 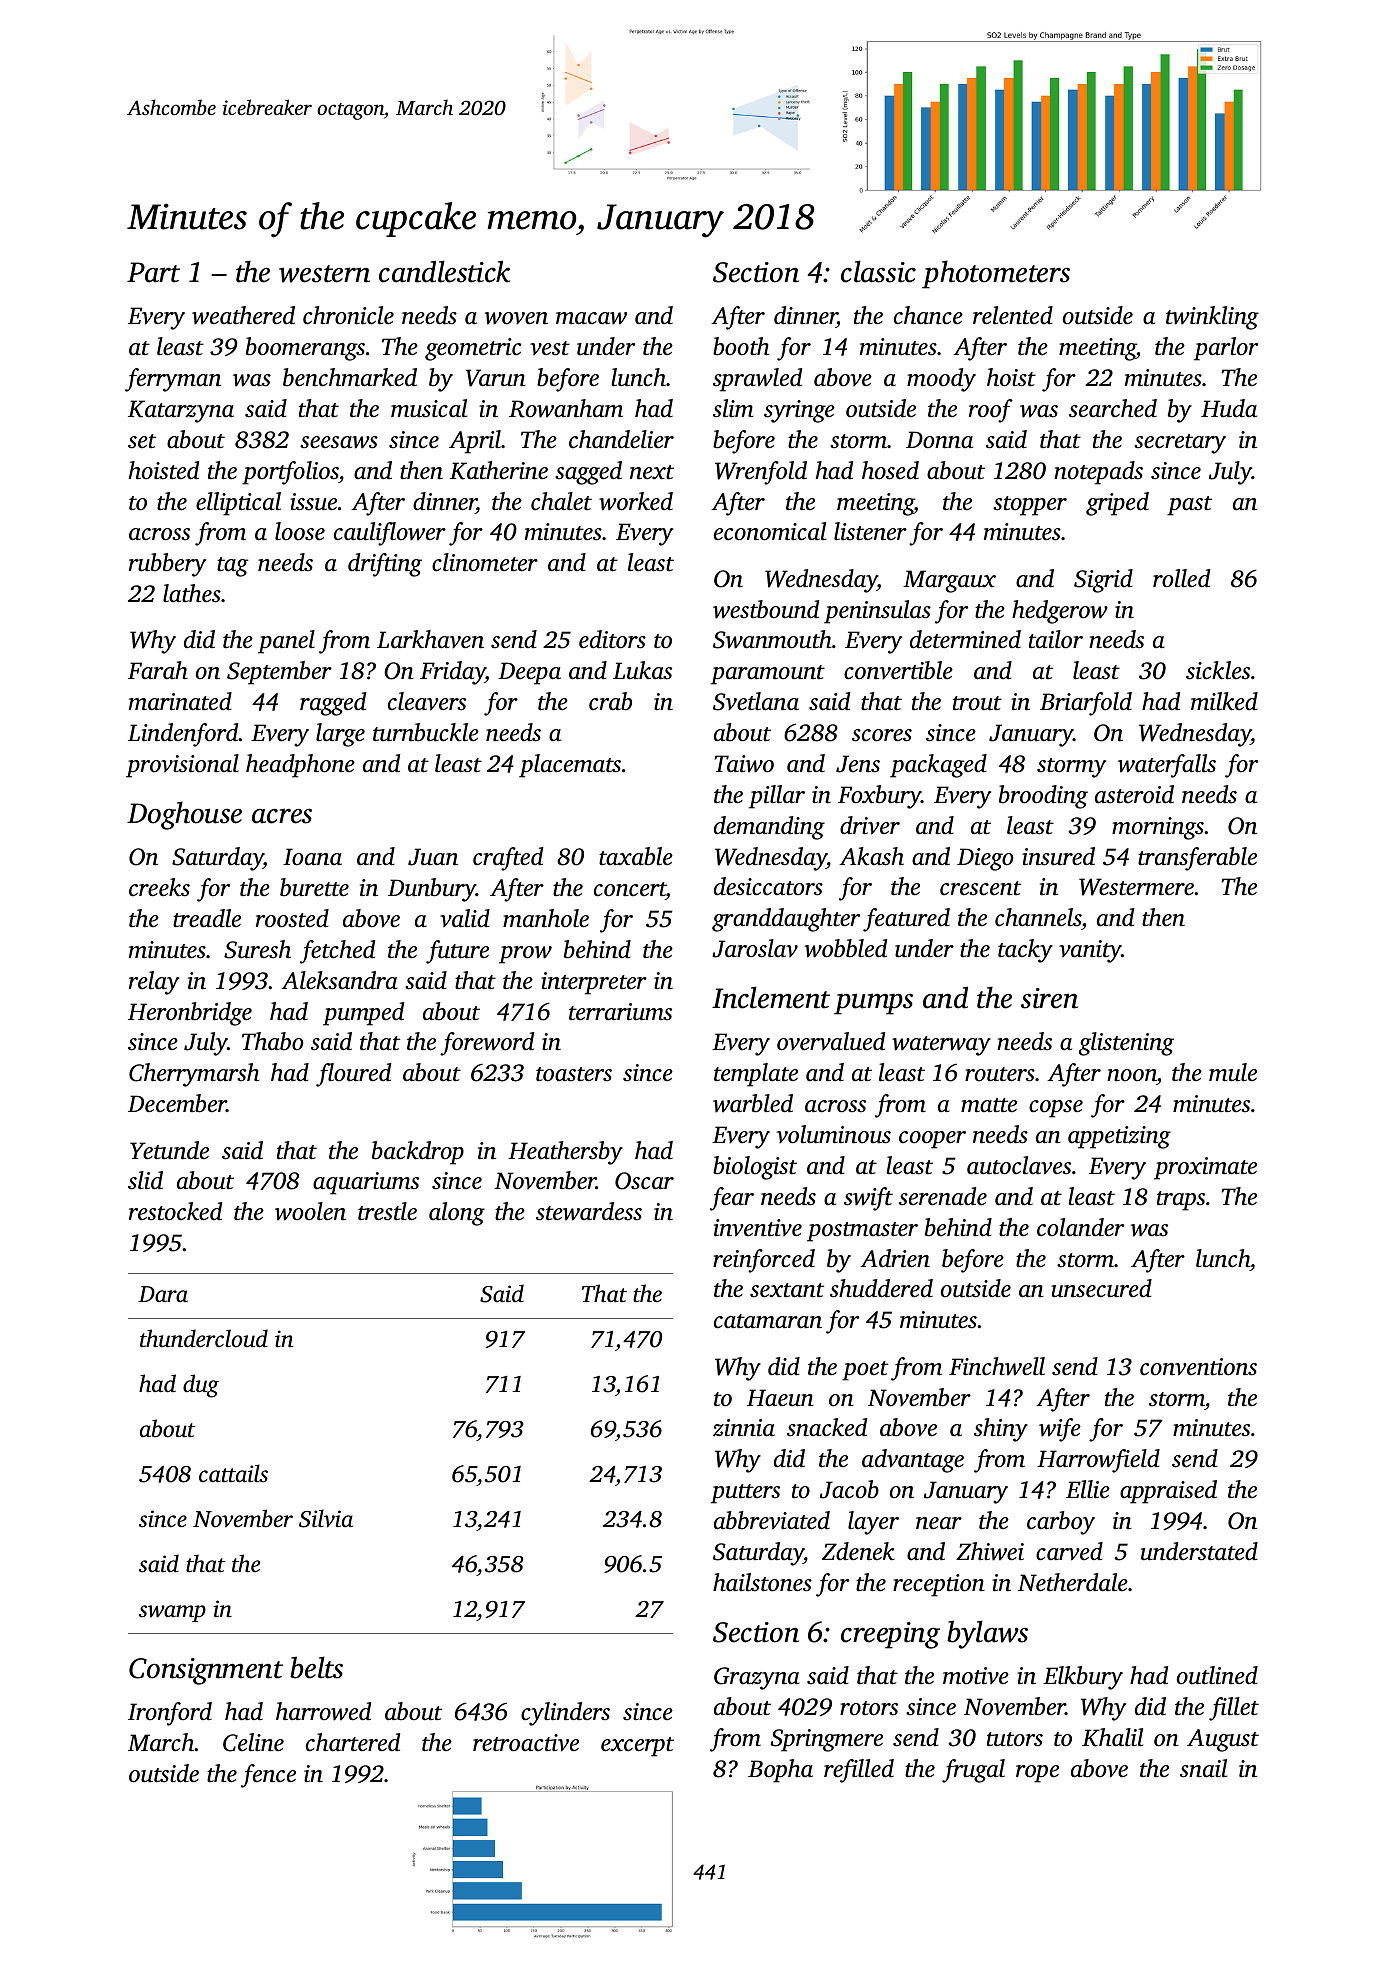 I want to click on photometers, so click(x=996, y=274).
